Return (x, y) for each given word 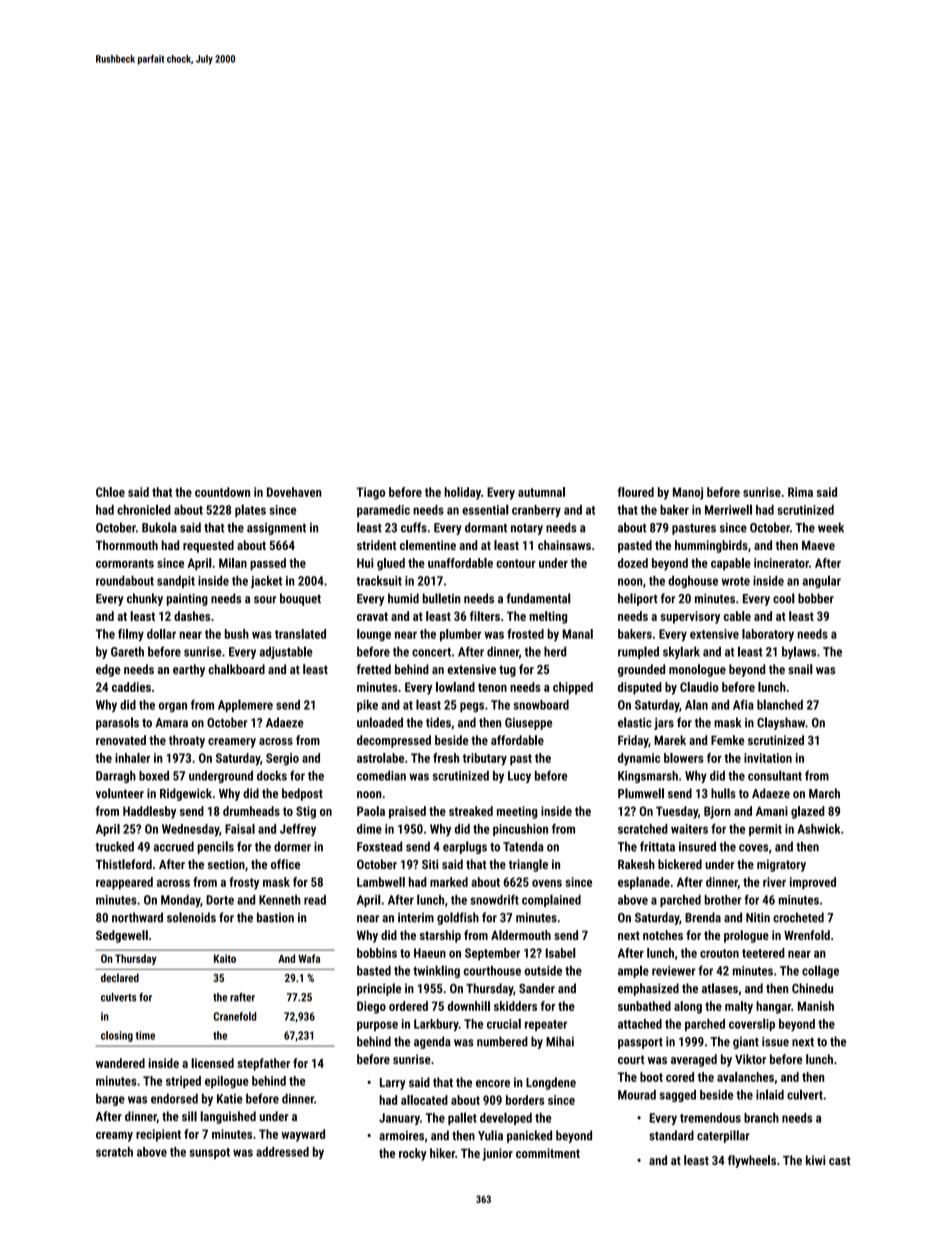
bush (237, 634)
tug (507, 671)
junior (498, 1154)
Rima (800, 492)
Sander (537, 988)
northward (137, 917)
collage (820, 971)
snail (800, 669)
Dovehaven (294, 492)
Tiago (371, 493)
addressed (282, 1152)
